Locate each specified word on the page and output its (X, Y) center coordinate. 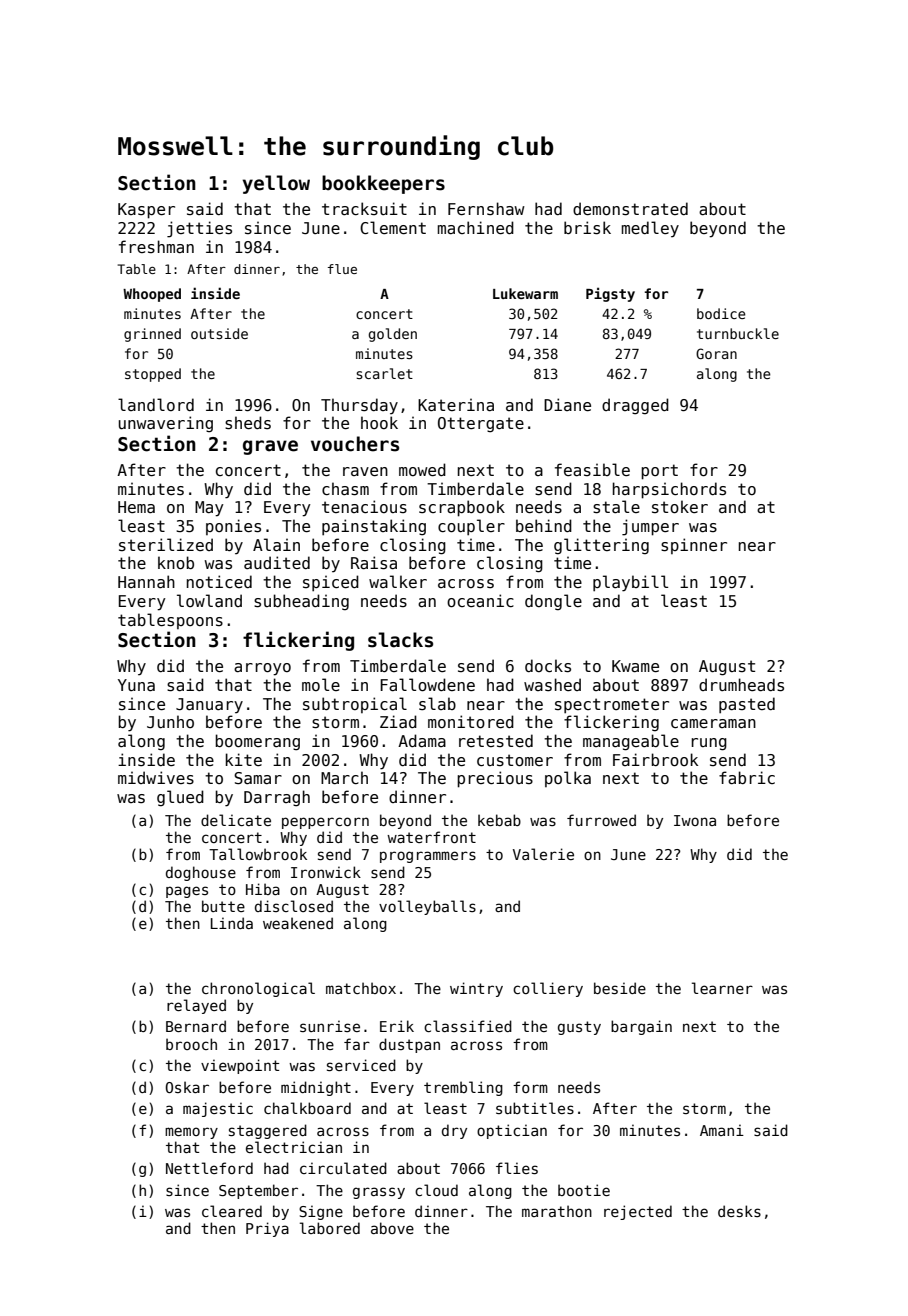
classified (468, 1026)
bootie (584, 1190)
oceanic (480, 601)
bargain (641, 1027)
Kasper (146, 211)
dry (454, 1131)
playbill (630, 583)
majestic (218, 1109)
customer (515, 760)
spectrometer (612, 706)
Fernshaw (486, 209)
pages (187, 892)
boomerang (257, 742)
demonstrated (630, 209)
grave (270, 447)
